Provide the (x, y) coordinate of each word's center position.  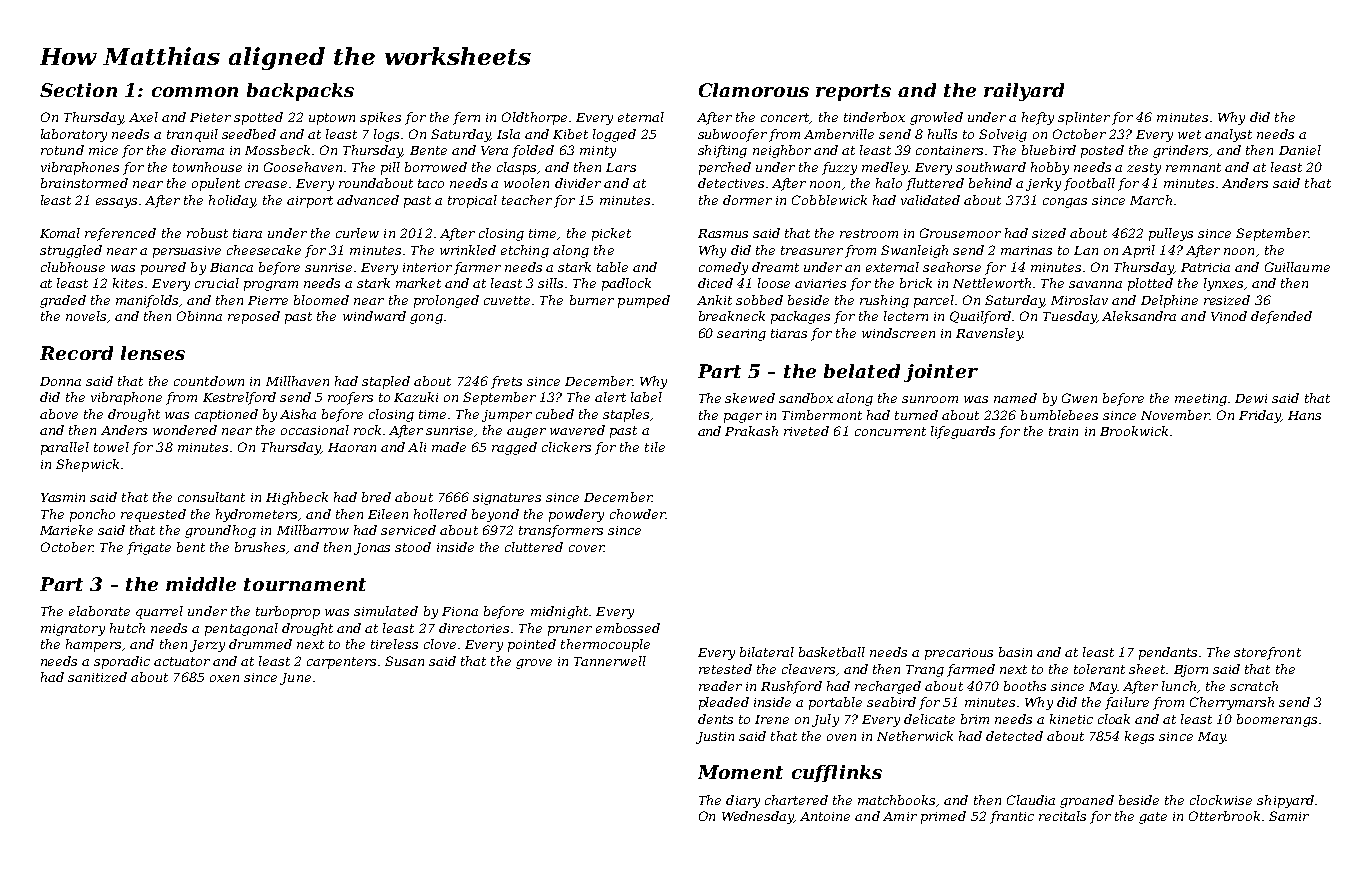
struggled (71, 251)
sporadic (122, 662)
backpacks (300, 92)
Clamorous (754, 90)
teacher (527, 200)
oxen (224, 678)
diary (743, 801)
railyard (1024, 92)
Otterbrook (1224, 816)
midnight (559, 612)
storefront (1267, 653)
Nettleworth (992, 283)
